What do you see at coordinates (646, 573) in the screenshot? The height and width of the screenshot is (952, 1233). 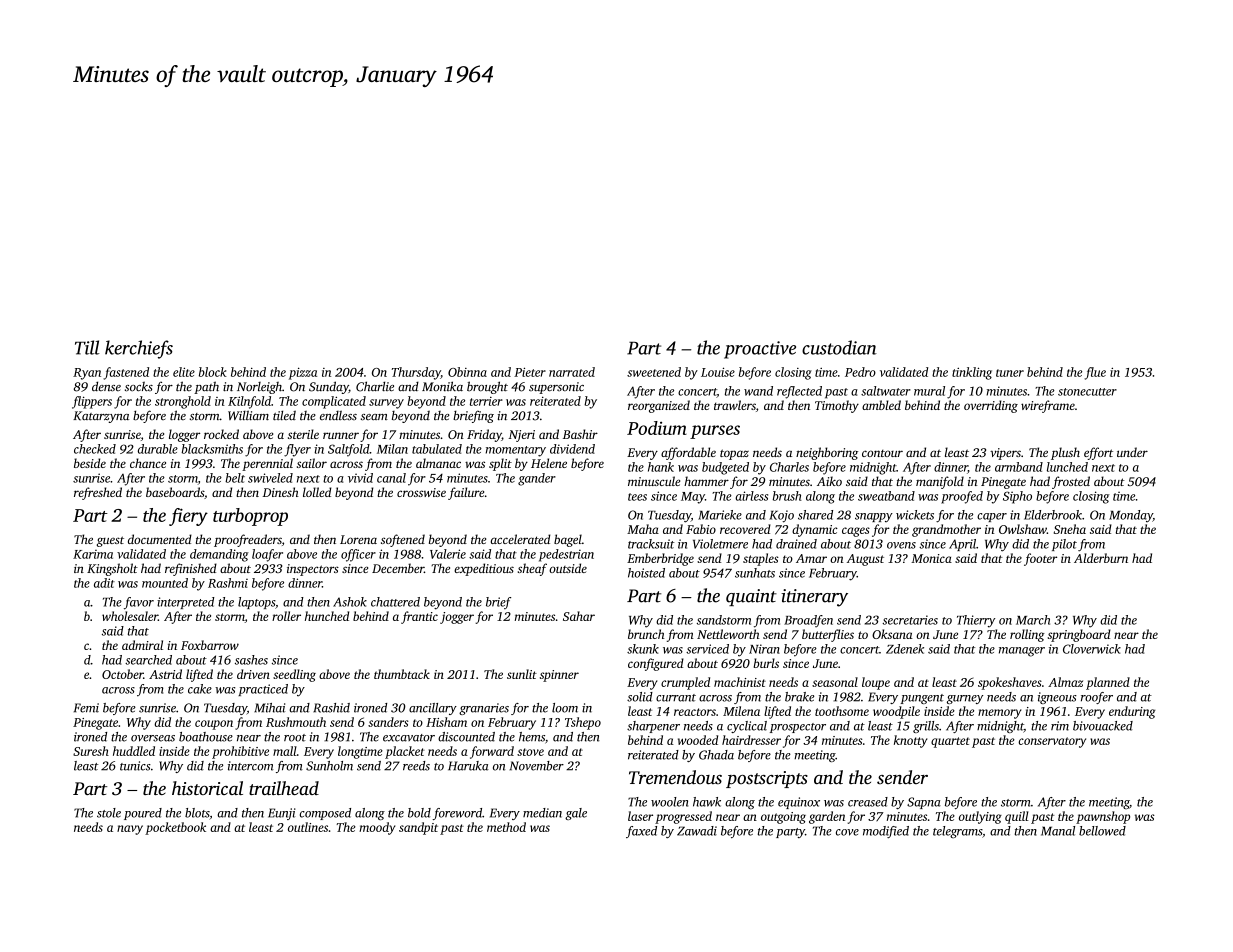 I see `hoisted` at bounding box center [646, 573].
